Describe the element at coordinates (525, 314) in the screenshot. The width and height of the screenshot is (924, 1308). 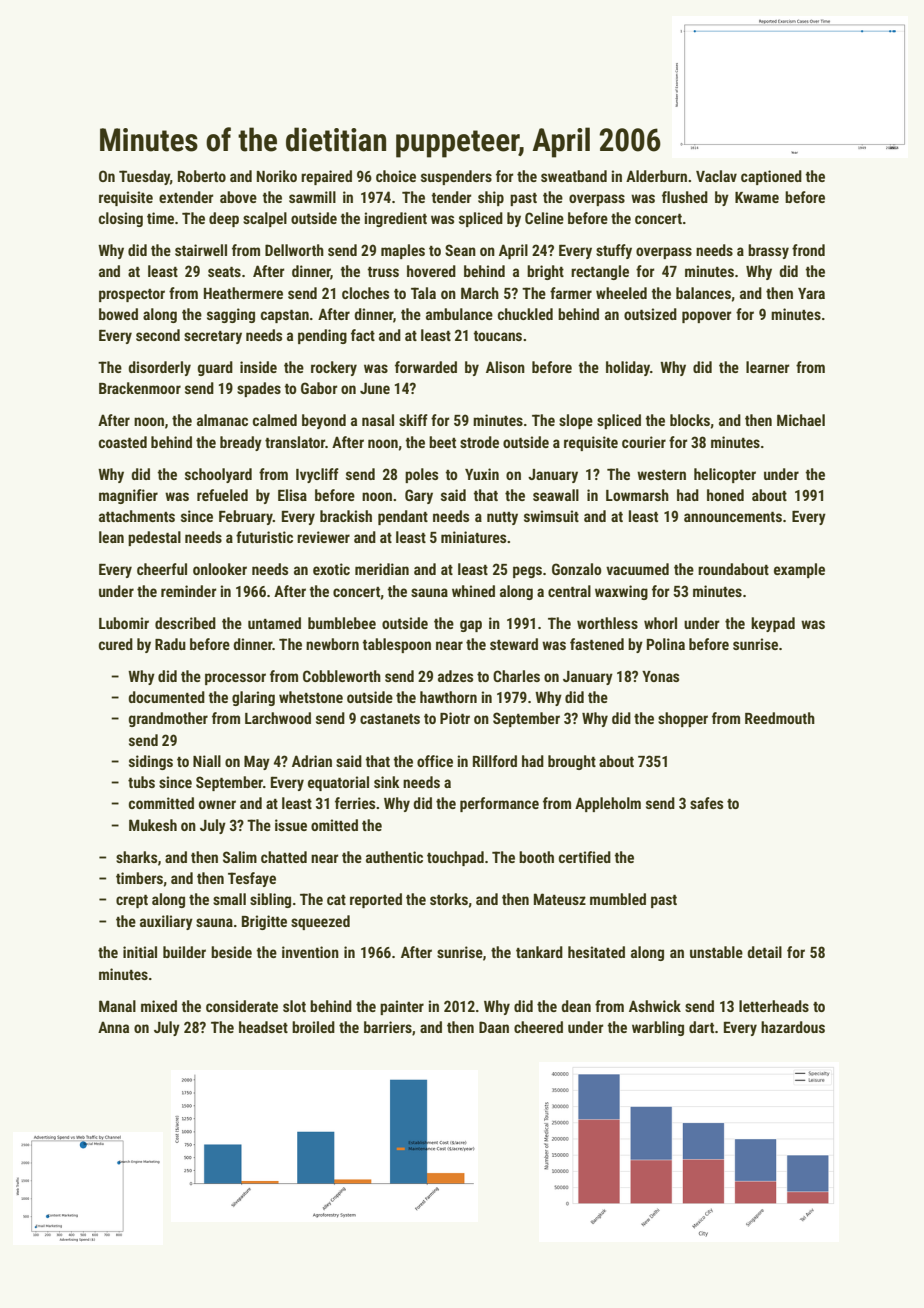
I see `chuckled` at that location.
